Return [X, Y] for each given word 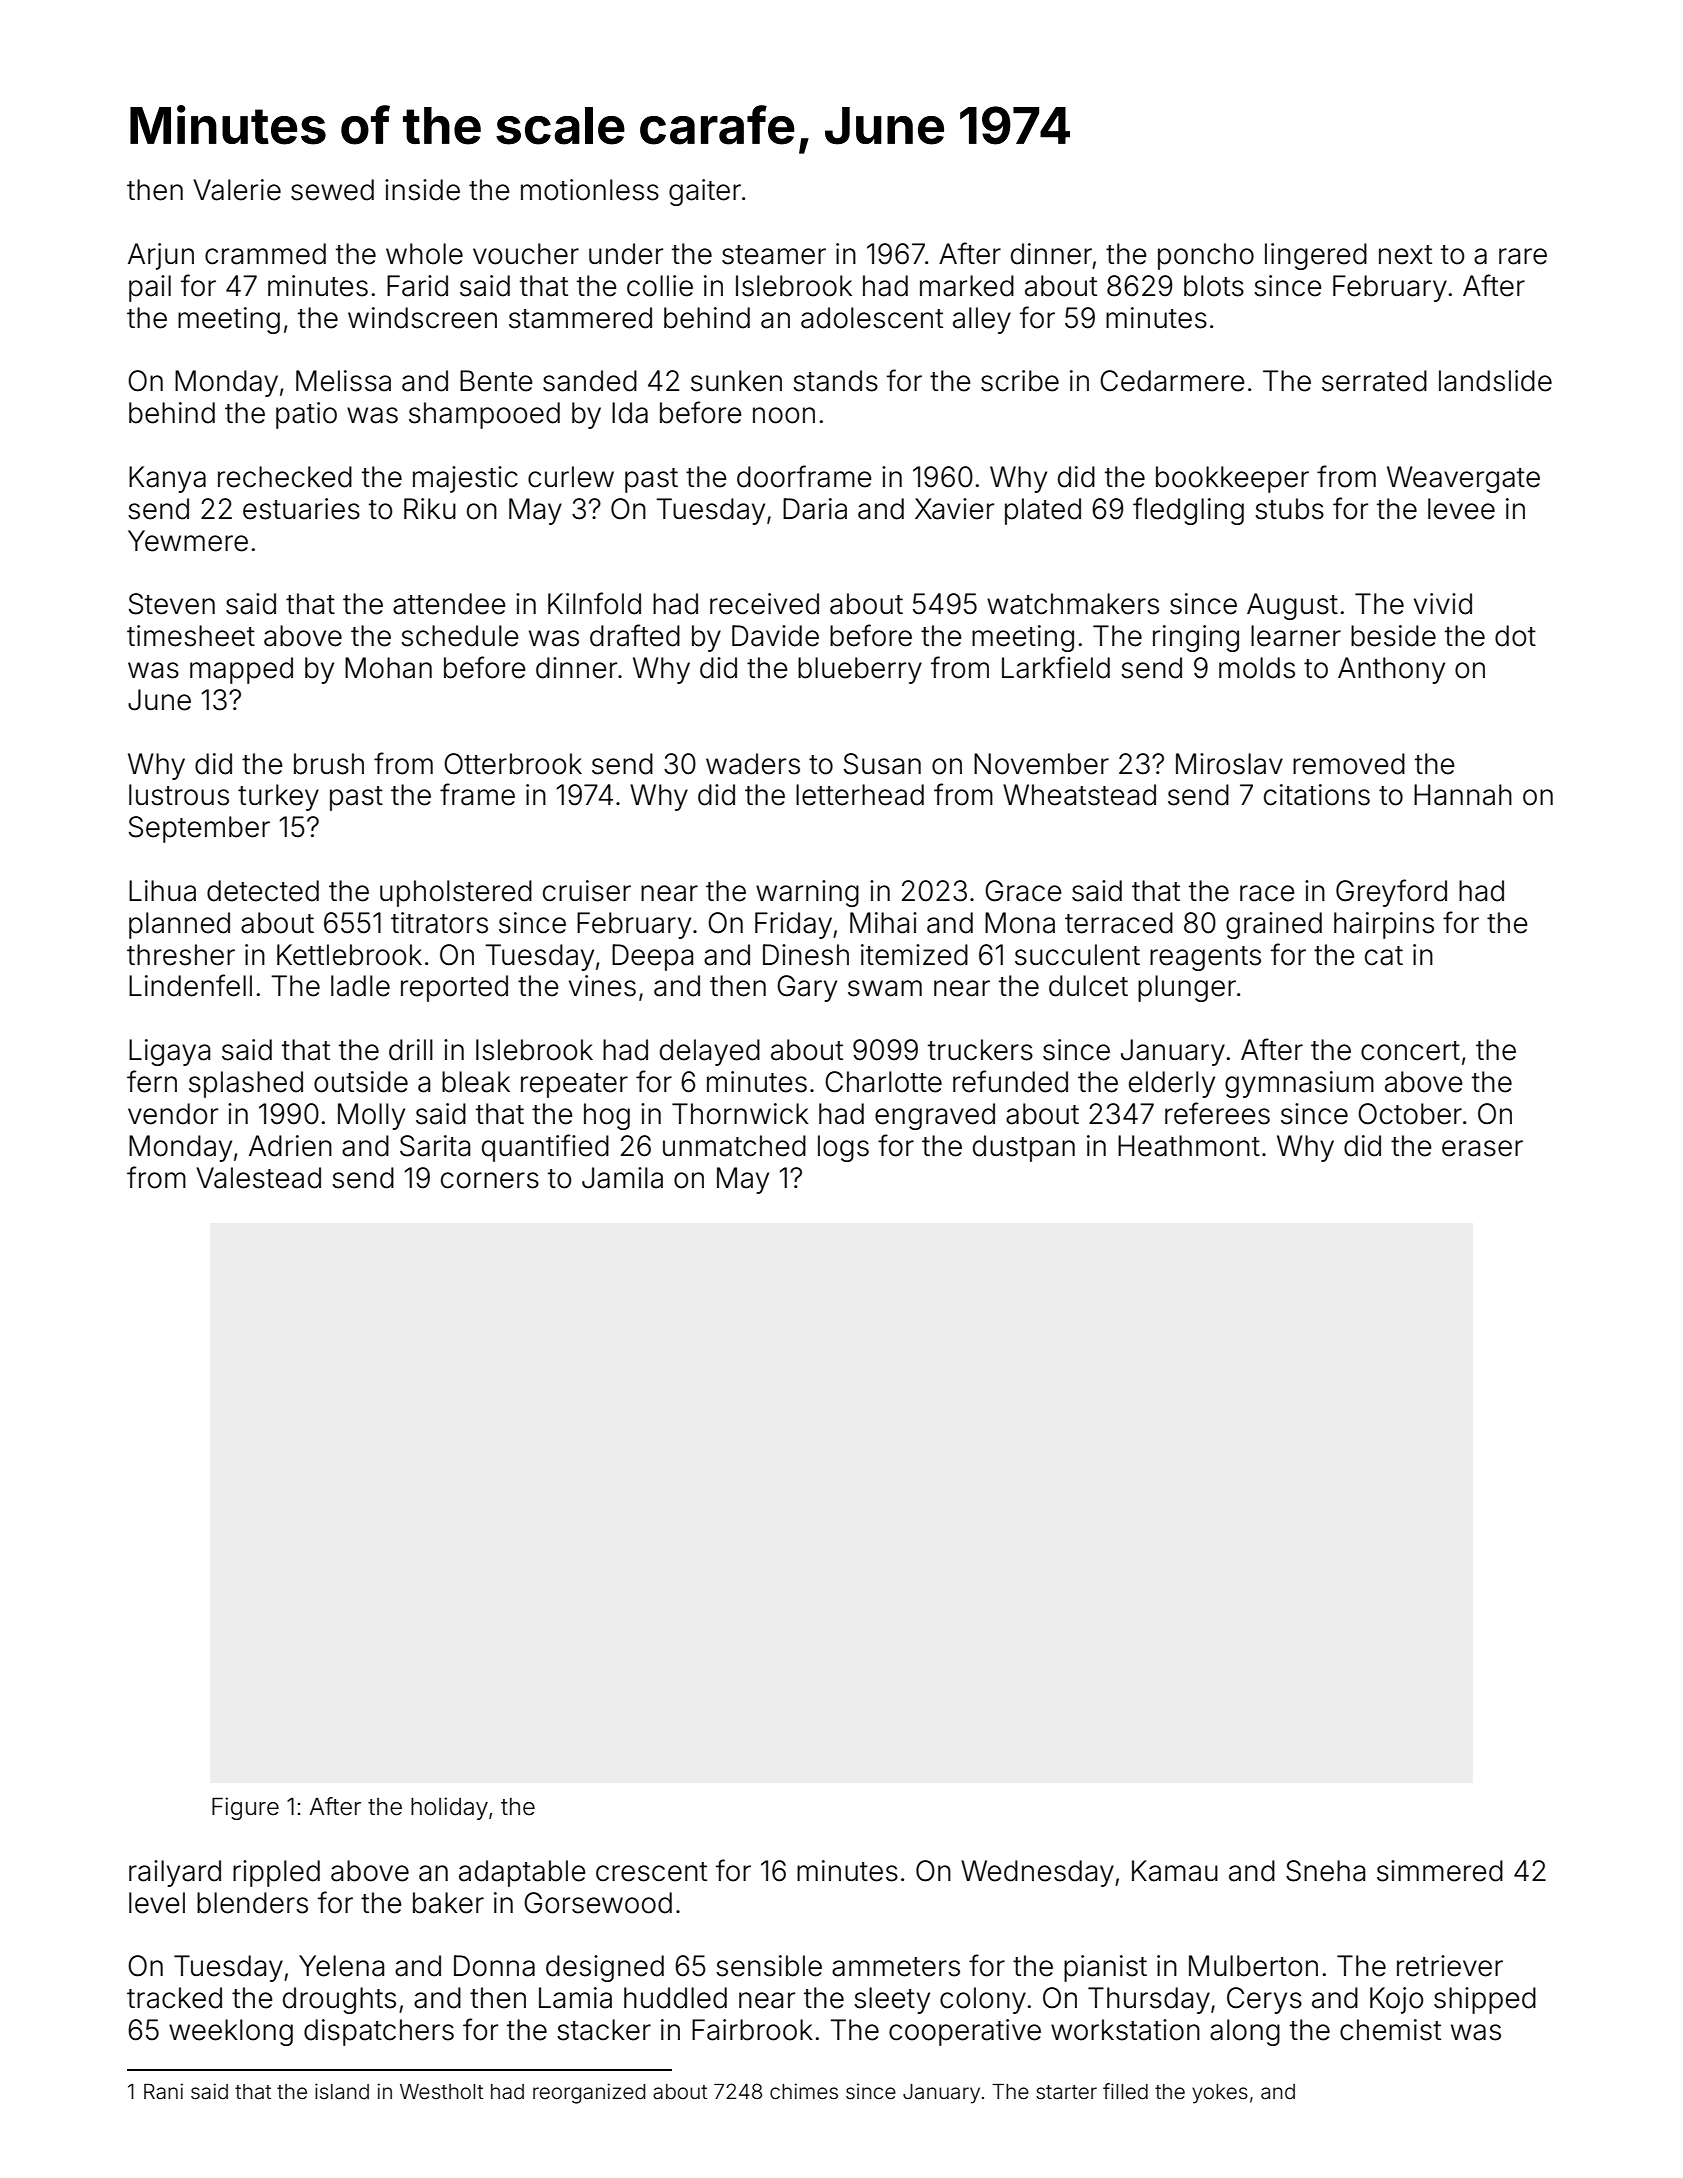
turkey [278, 797]
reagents [1205, 958]
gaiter [705, 192]
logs [843, 1148]
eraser [1482, 1148]
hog [607, 1116]
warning [807, 893]
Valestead [258, 1178]
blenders [252, 1903]
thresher [181, 955]
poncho [1206, 256]
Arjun [161, 256]
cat [1384, 956]
